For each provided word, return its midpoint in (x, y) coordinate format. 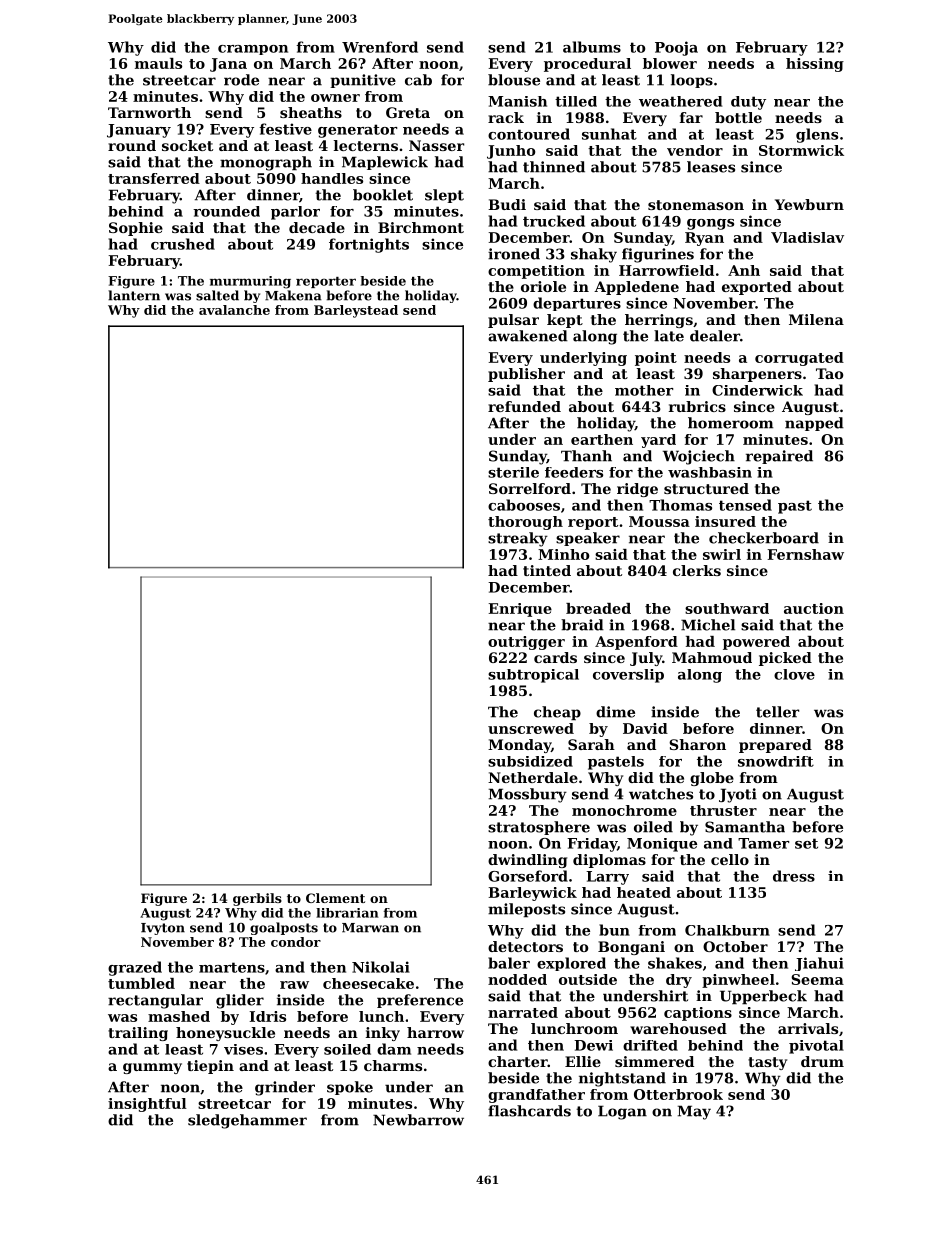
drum (822, 1061)
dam (394, 1049)
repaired (779, 457)
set (806, 843)
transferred (154, 178)
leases (711, 167)
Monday (519, 746)
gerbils (257, 899)
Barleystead (356, 311)
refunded (524, 406)
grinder (285, 1088)
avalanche (234, 310)
